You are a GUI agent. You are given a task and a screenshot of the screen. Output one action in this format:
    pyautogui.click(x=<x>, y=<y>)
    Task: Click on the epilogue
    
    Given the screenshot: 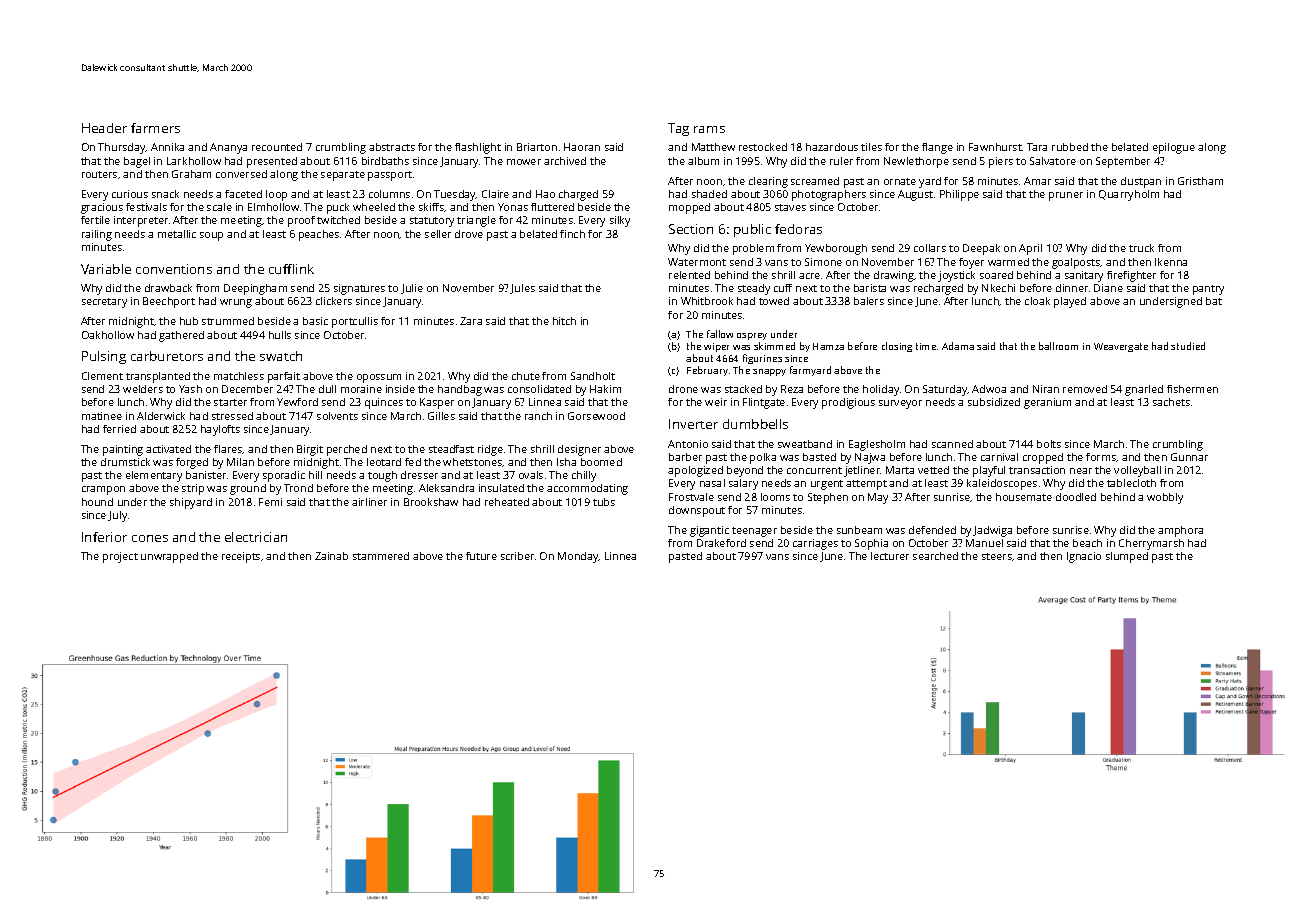 What is the action you would take?
    pyautogui.click(x=1174, y=148)
